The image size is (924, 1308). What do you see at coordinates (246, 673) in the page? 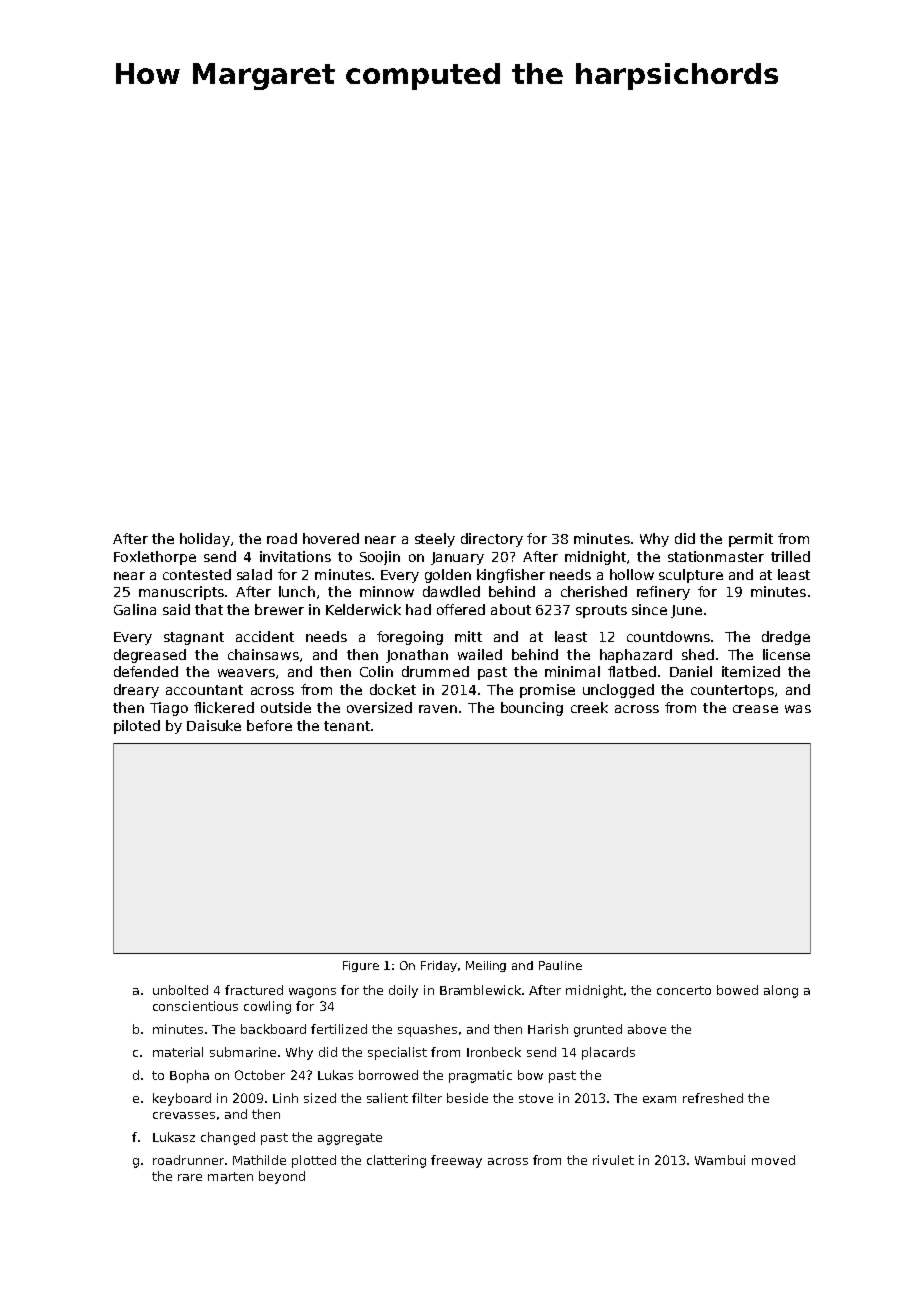
I see `weavers` at bounding box center [246, 673].
